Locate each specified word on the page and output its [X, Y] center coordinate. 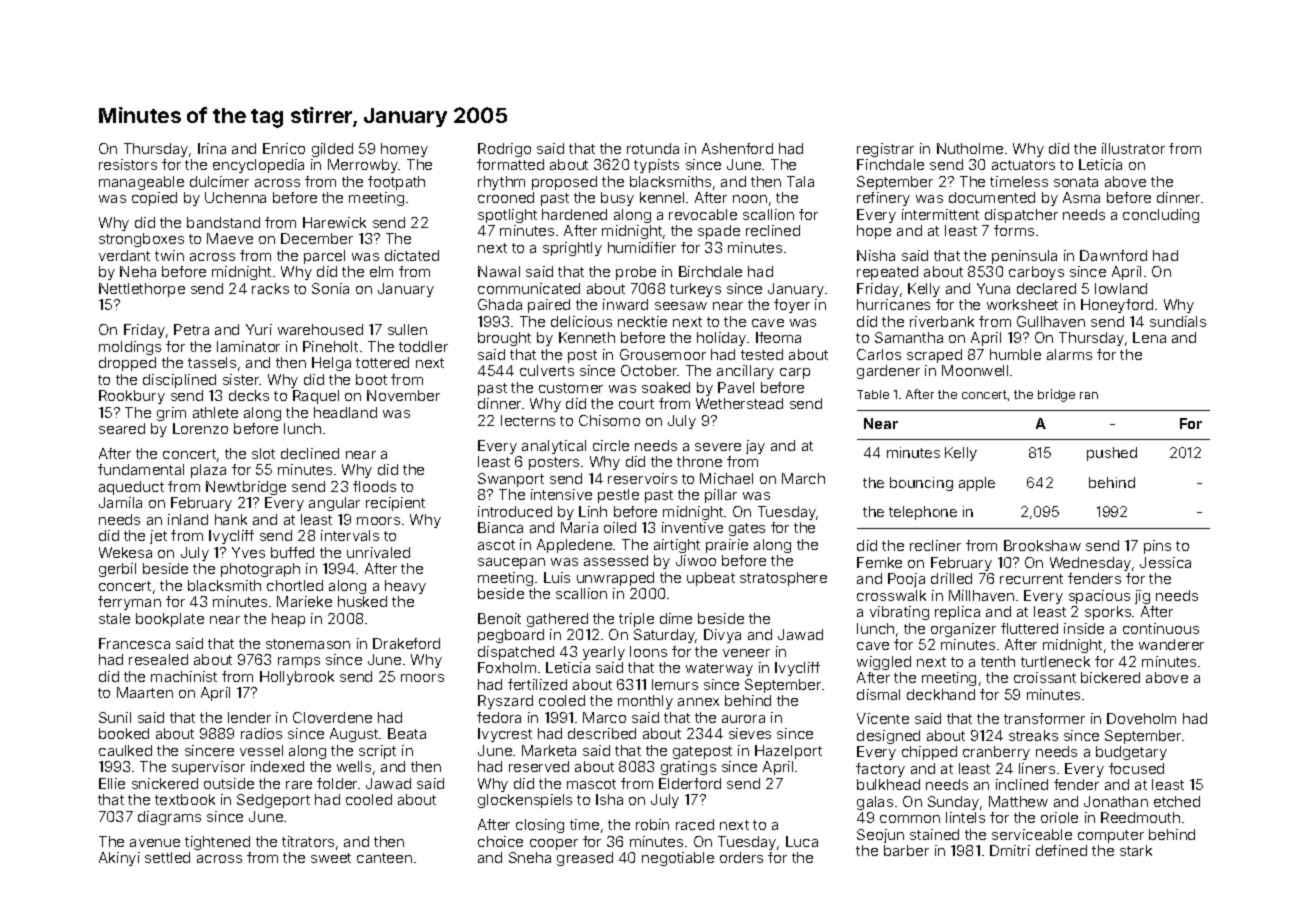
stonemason [308, 644]
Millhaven [981, 595]
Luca [802, 841]
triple [636, 620]
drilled [951, 578]
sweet [331, 858]
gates [747, 529]
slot [263, 453]
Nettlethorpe [142, 290]
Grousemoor [663, 354]
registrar [885, 150]
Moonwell [975, 370]
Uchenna [235, 197]
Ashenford [737, 148]
